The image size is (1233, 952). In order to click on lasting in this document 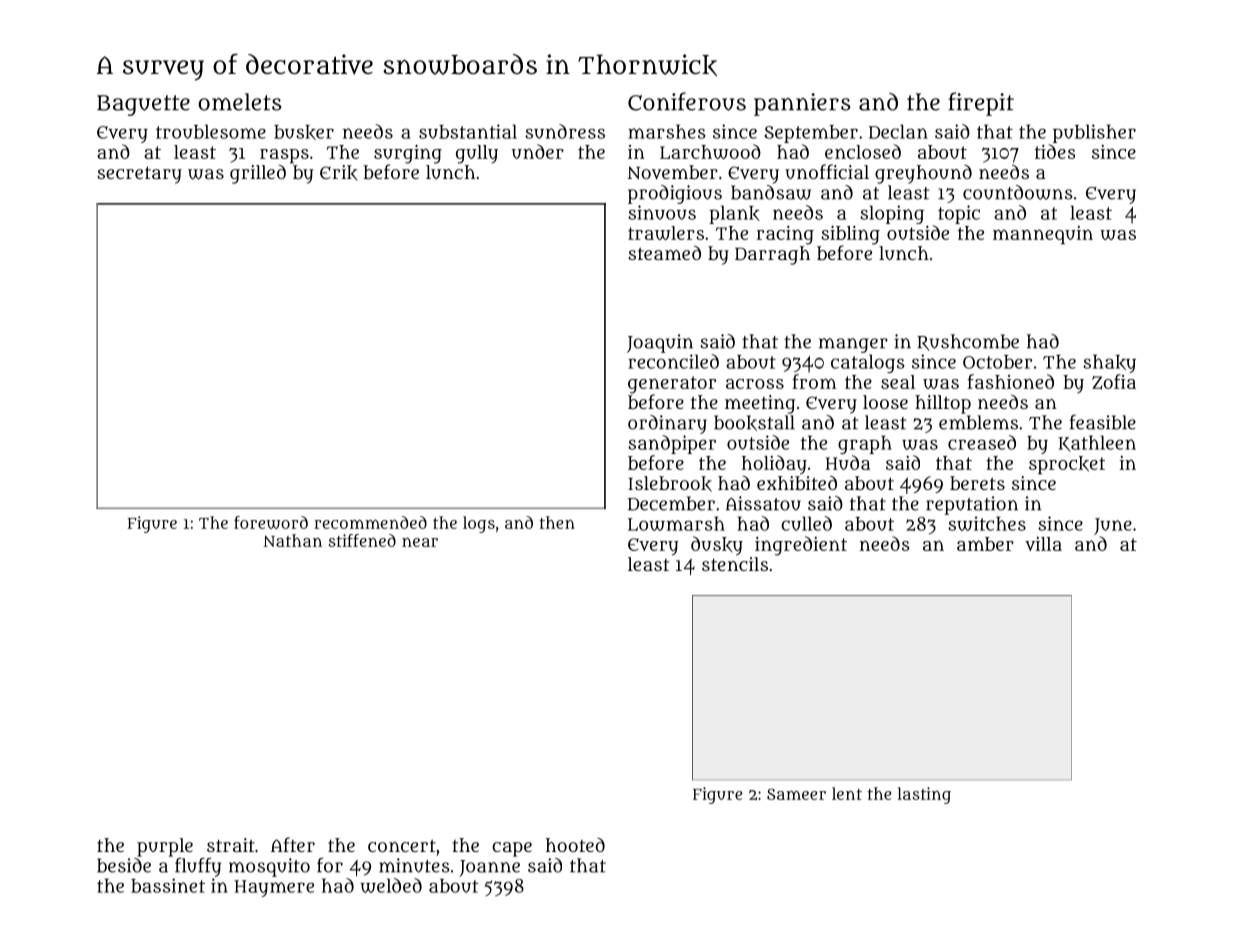, I will do `click(924, 795)`.
